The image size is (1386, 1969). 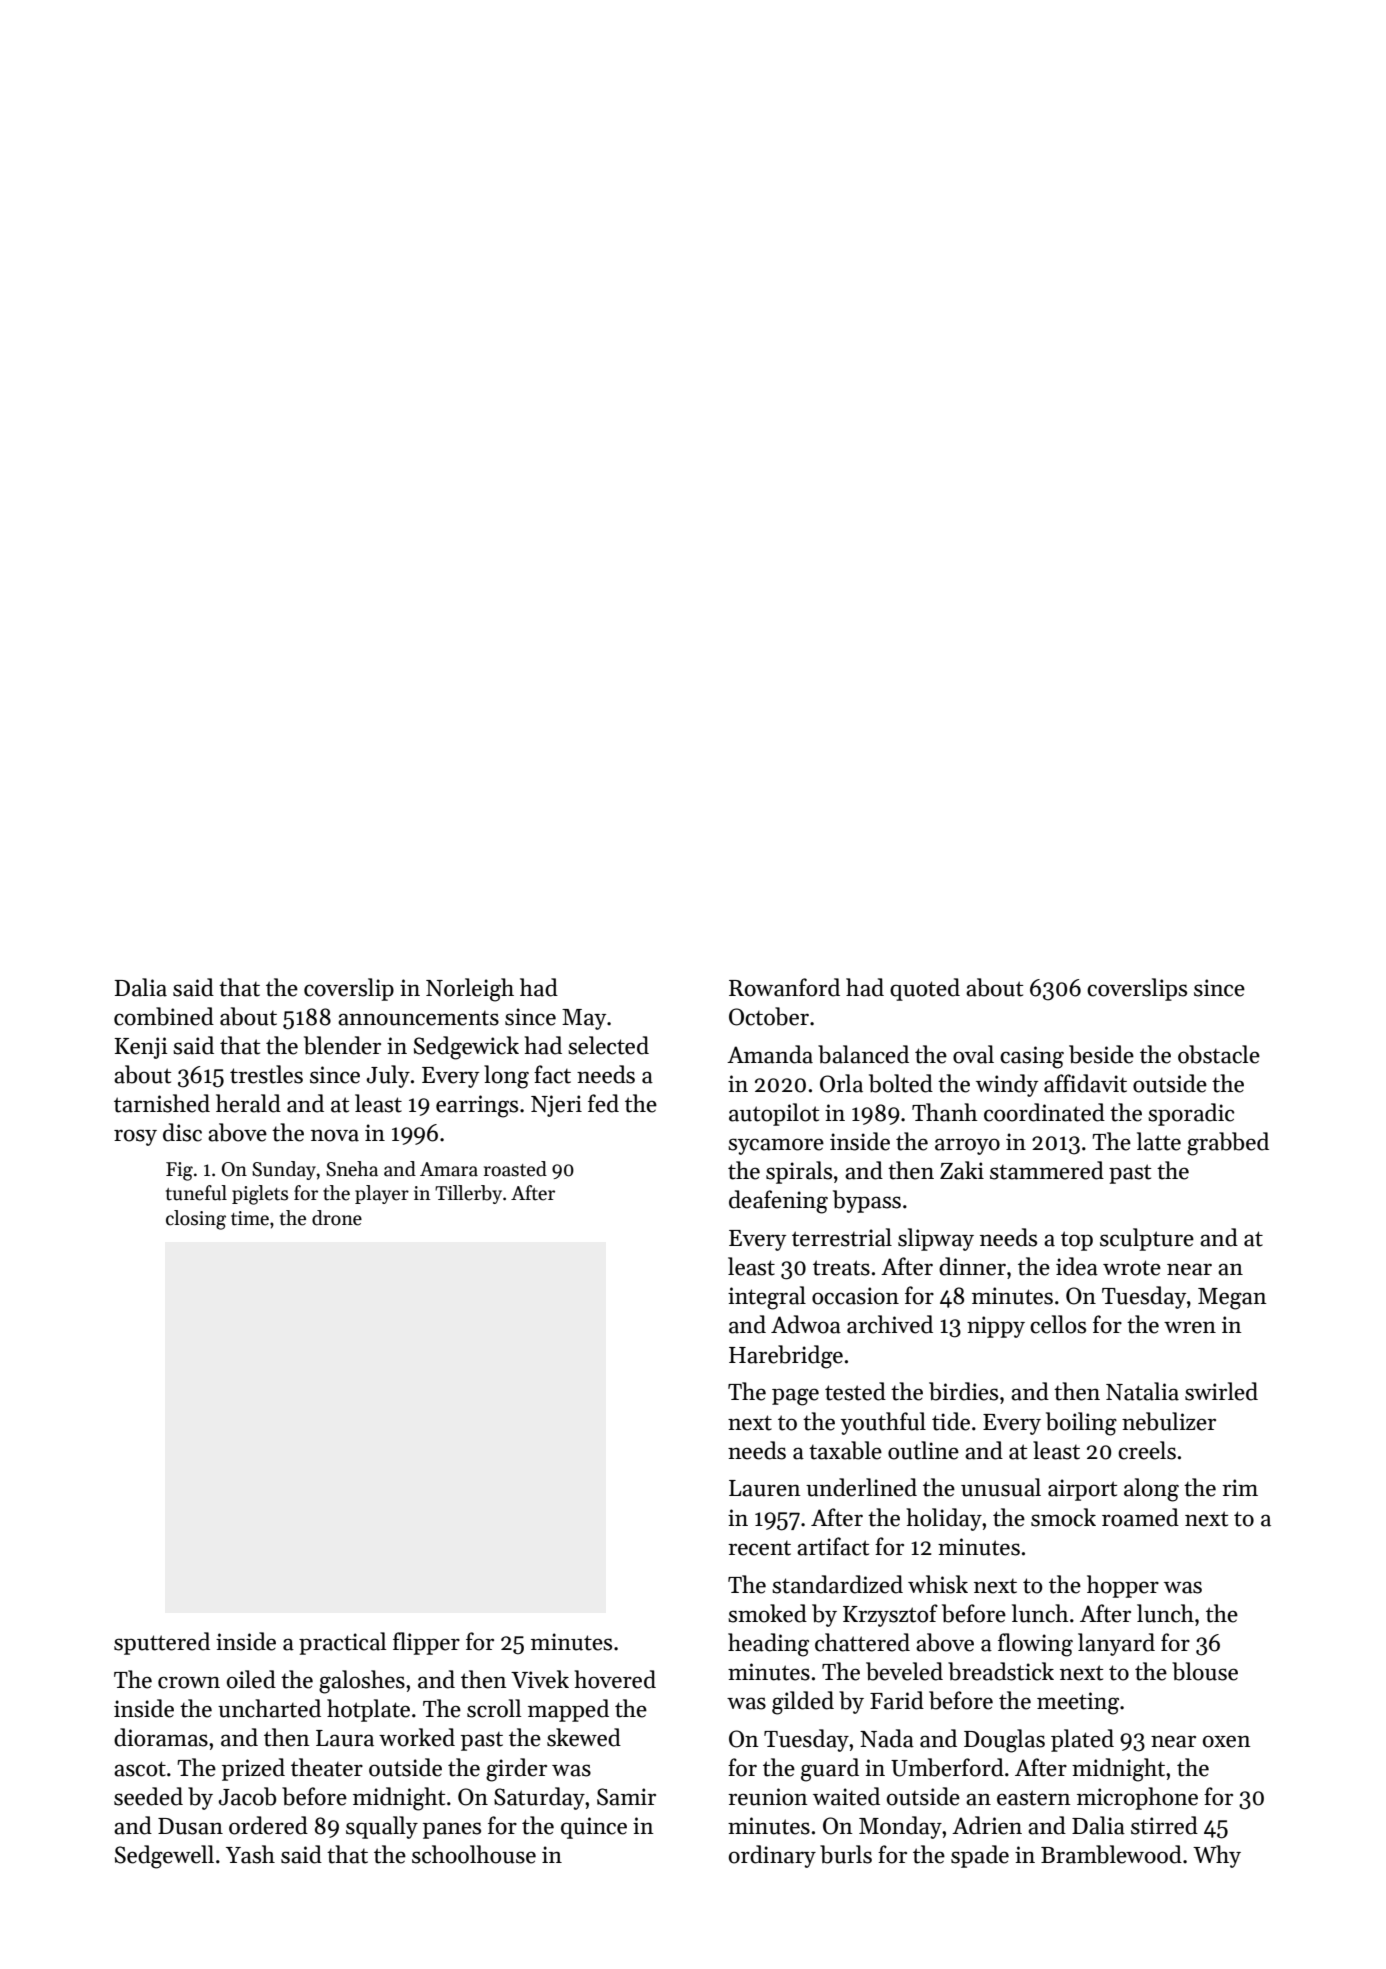 What do you see at coordinates (164, 1857) in the screenshot?
I see `Sedgewell` at bounding box center [164, 1857].
